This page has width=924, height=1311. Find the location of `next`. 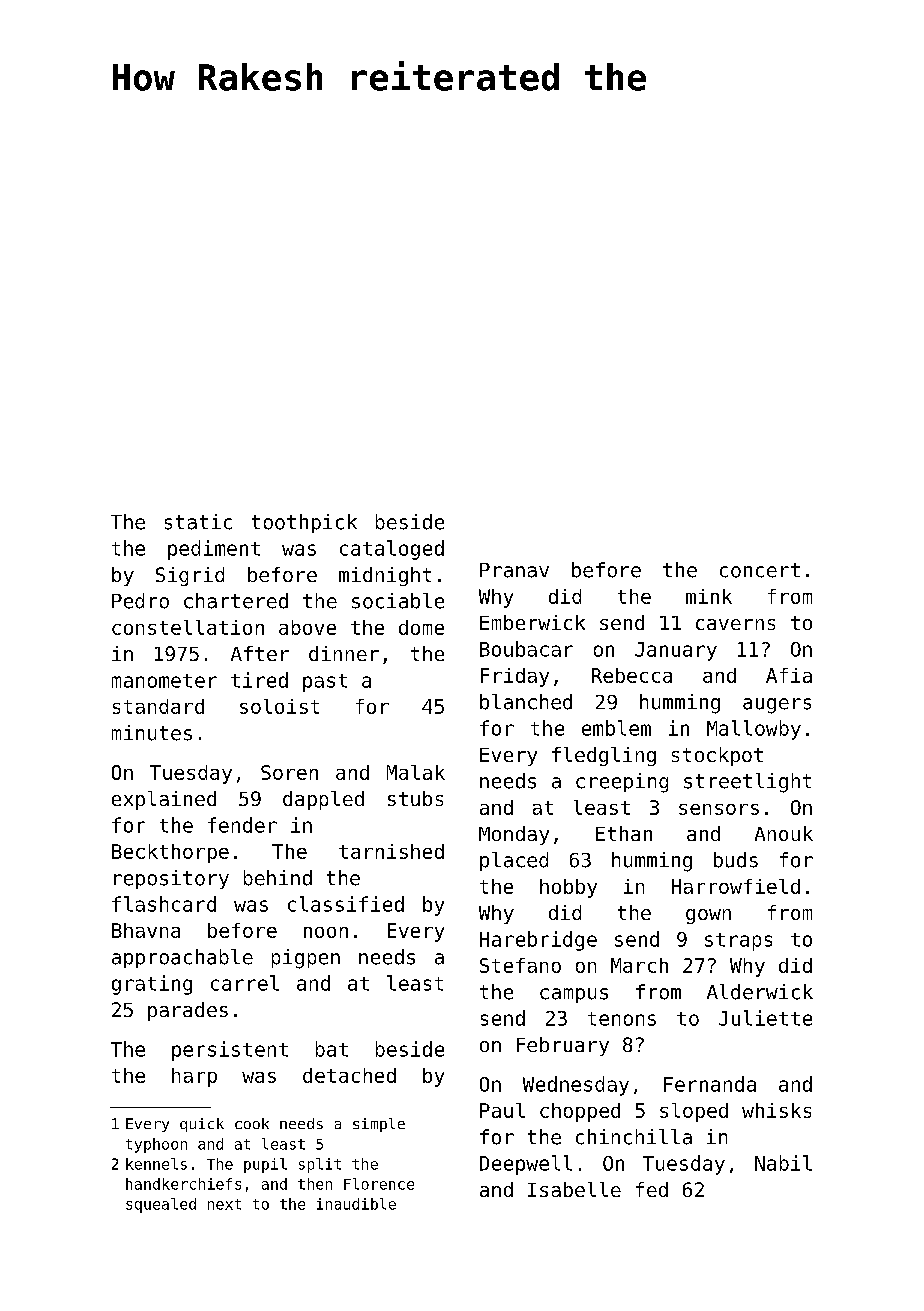

next is located at coordinates (224, 1204).
